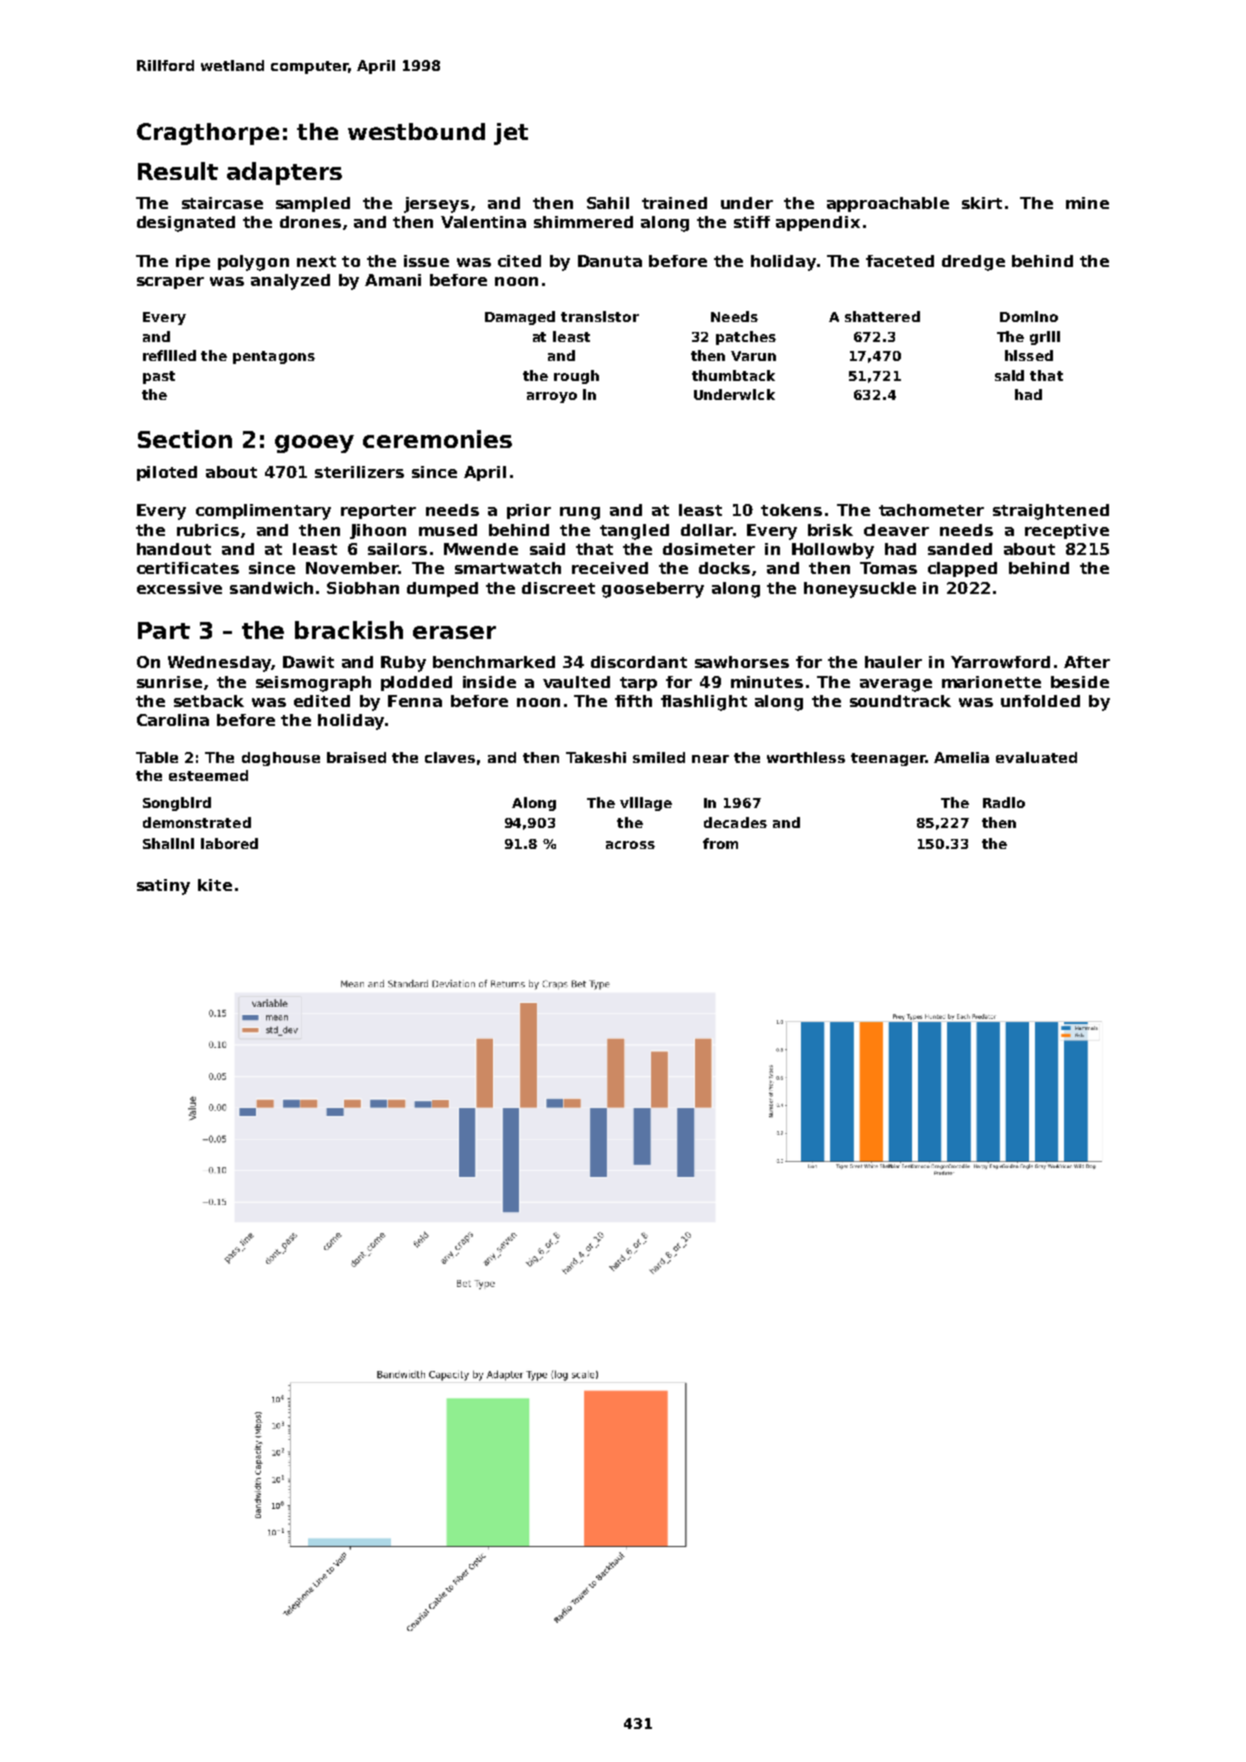 Image resolution: width=1246 pixels, height=1762 pixels. I want to click on braised, so click(356, 757).
